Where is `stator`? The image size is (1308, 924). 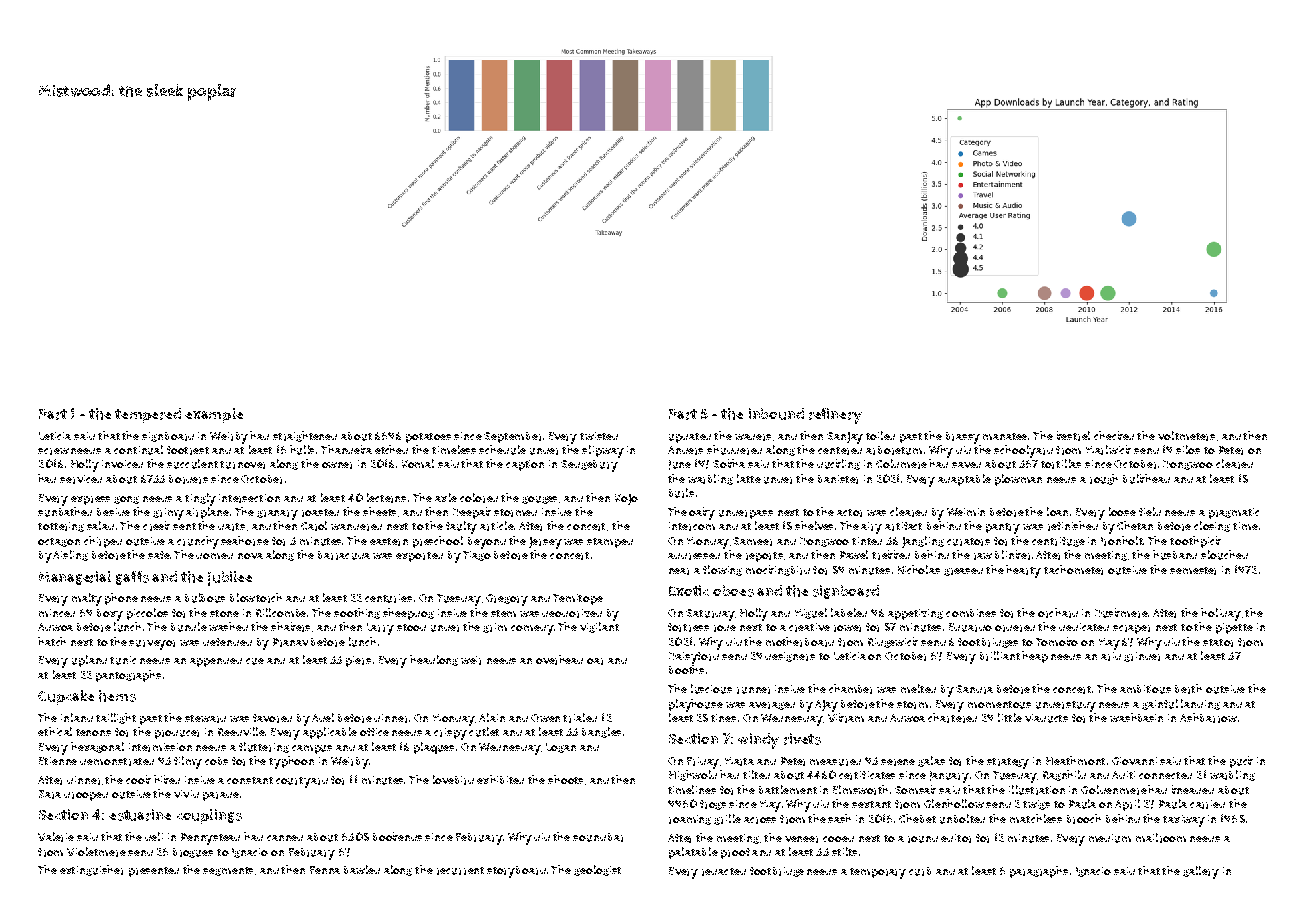
stator is located at coordinates (1218, 643).
